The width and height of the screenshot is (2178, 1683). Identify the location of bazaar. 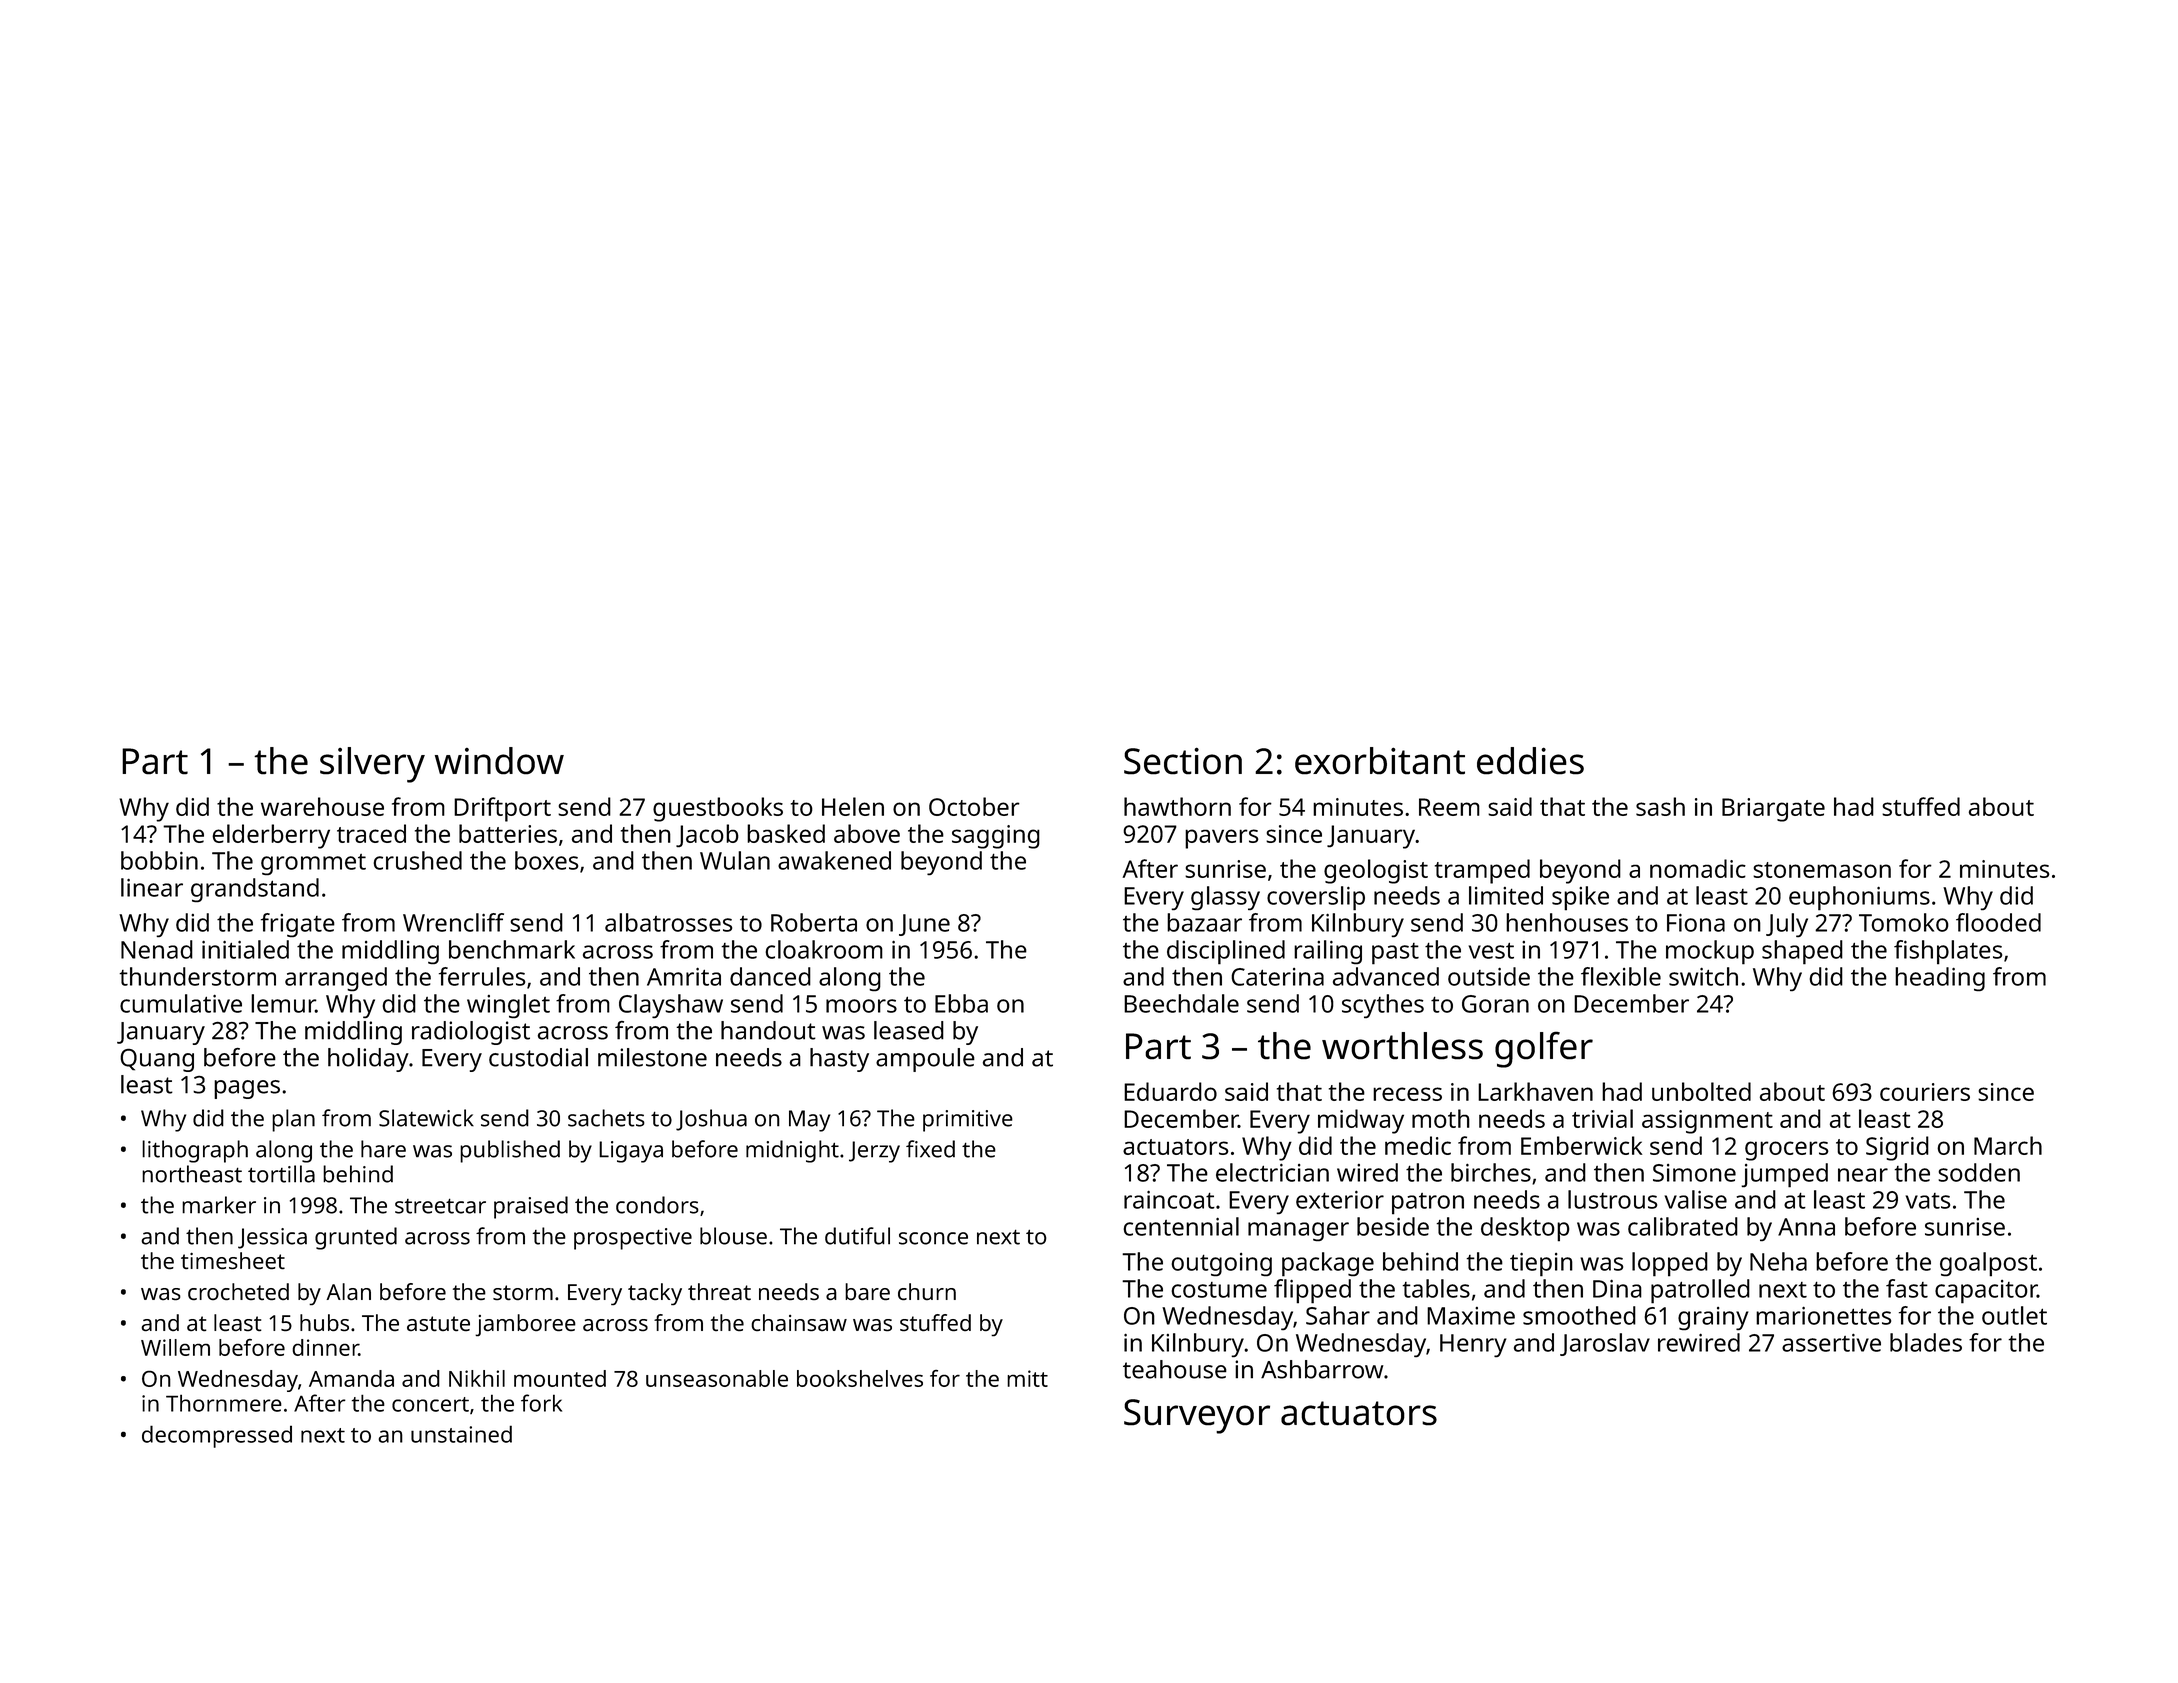
(1204, 922).
